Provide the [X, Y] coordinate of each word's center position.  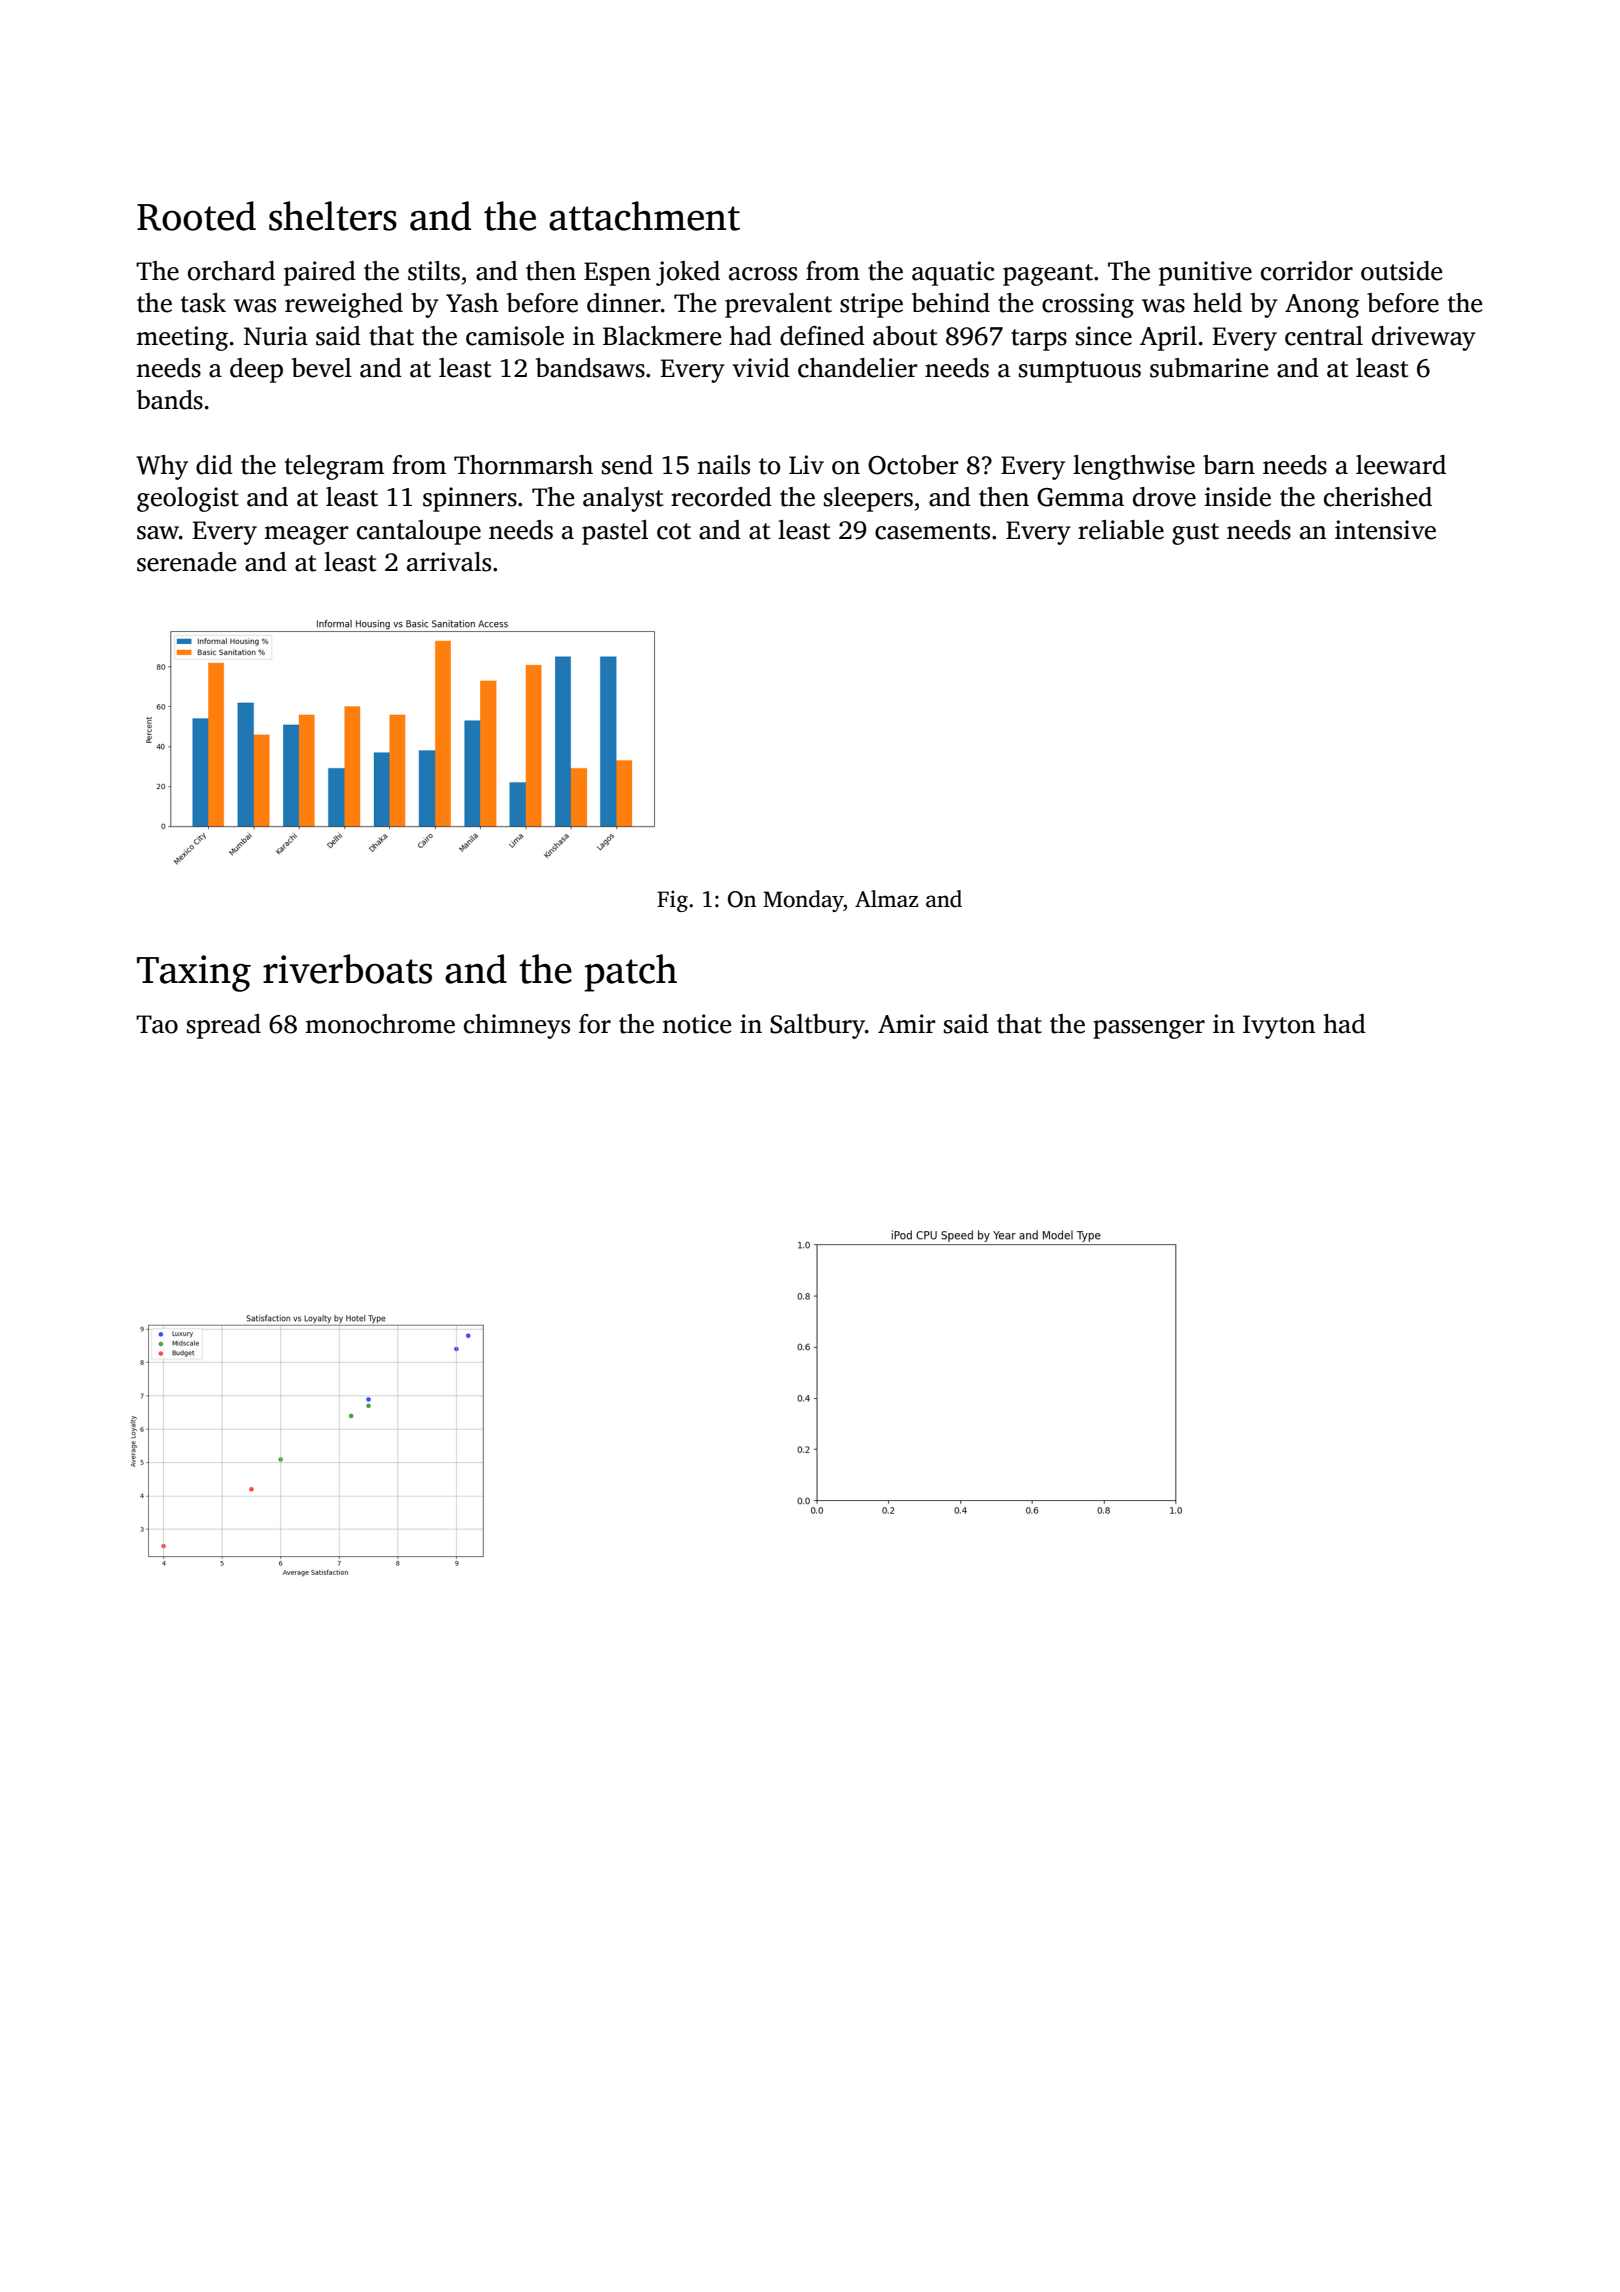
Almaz [886, 899]
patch [630, 973]
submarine [1209, 368]
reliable [1121, 530]
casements [932, 531]
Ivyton [1279, 1027]
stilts [434, 271]
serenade [186, 562]
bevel [322, 368]
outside [1401, 271]
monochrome [380, 1024]
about [905, 336]
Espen [617, 274]
